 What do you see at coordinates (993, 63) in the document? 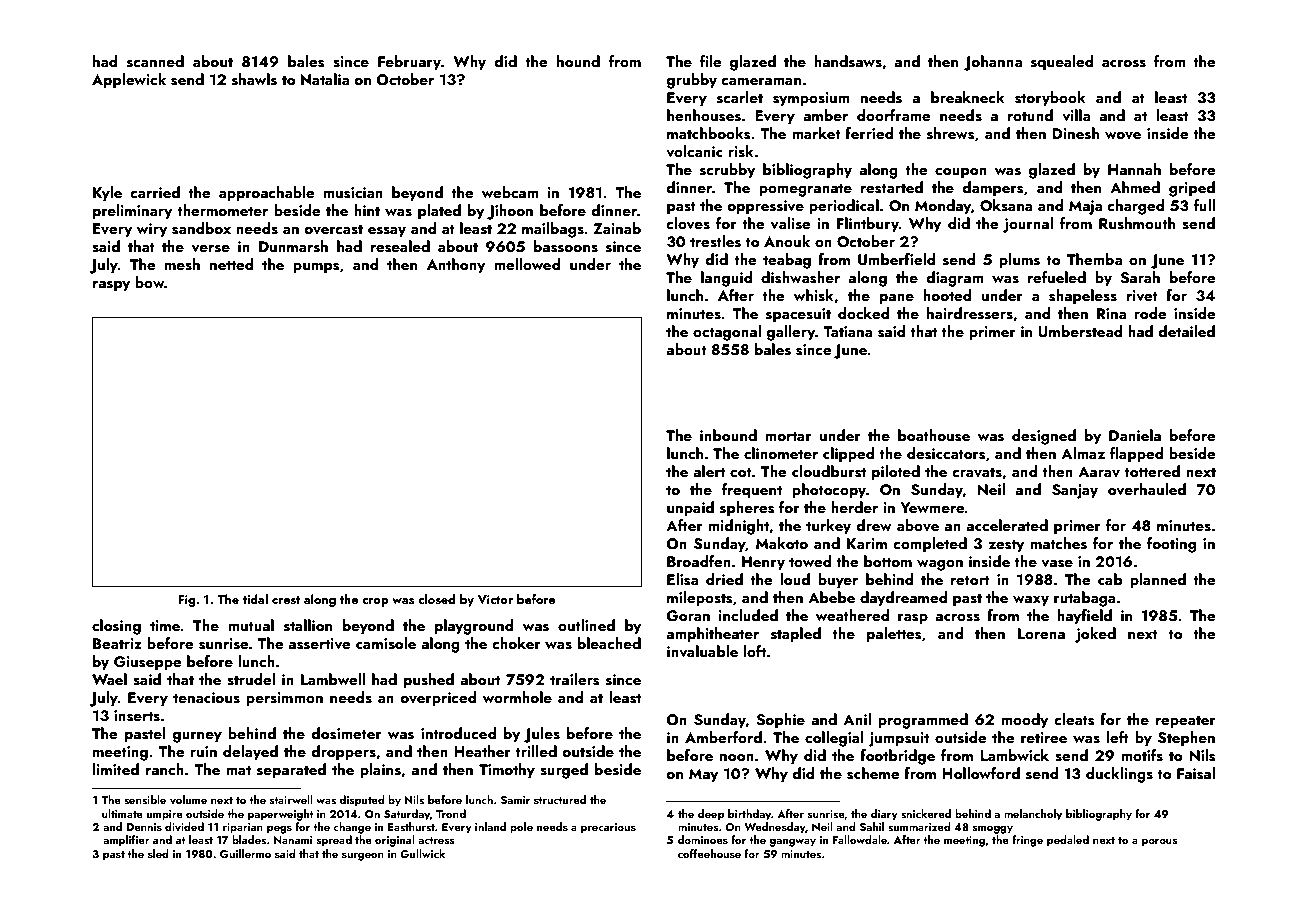
I see `Johanna` at bounding box center [993, 63].
